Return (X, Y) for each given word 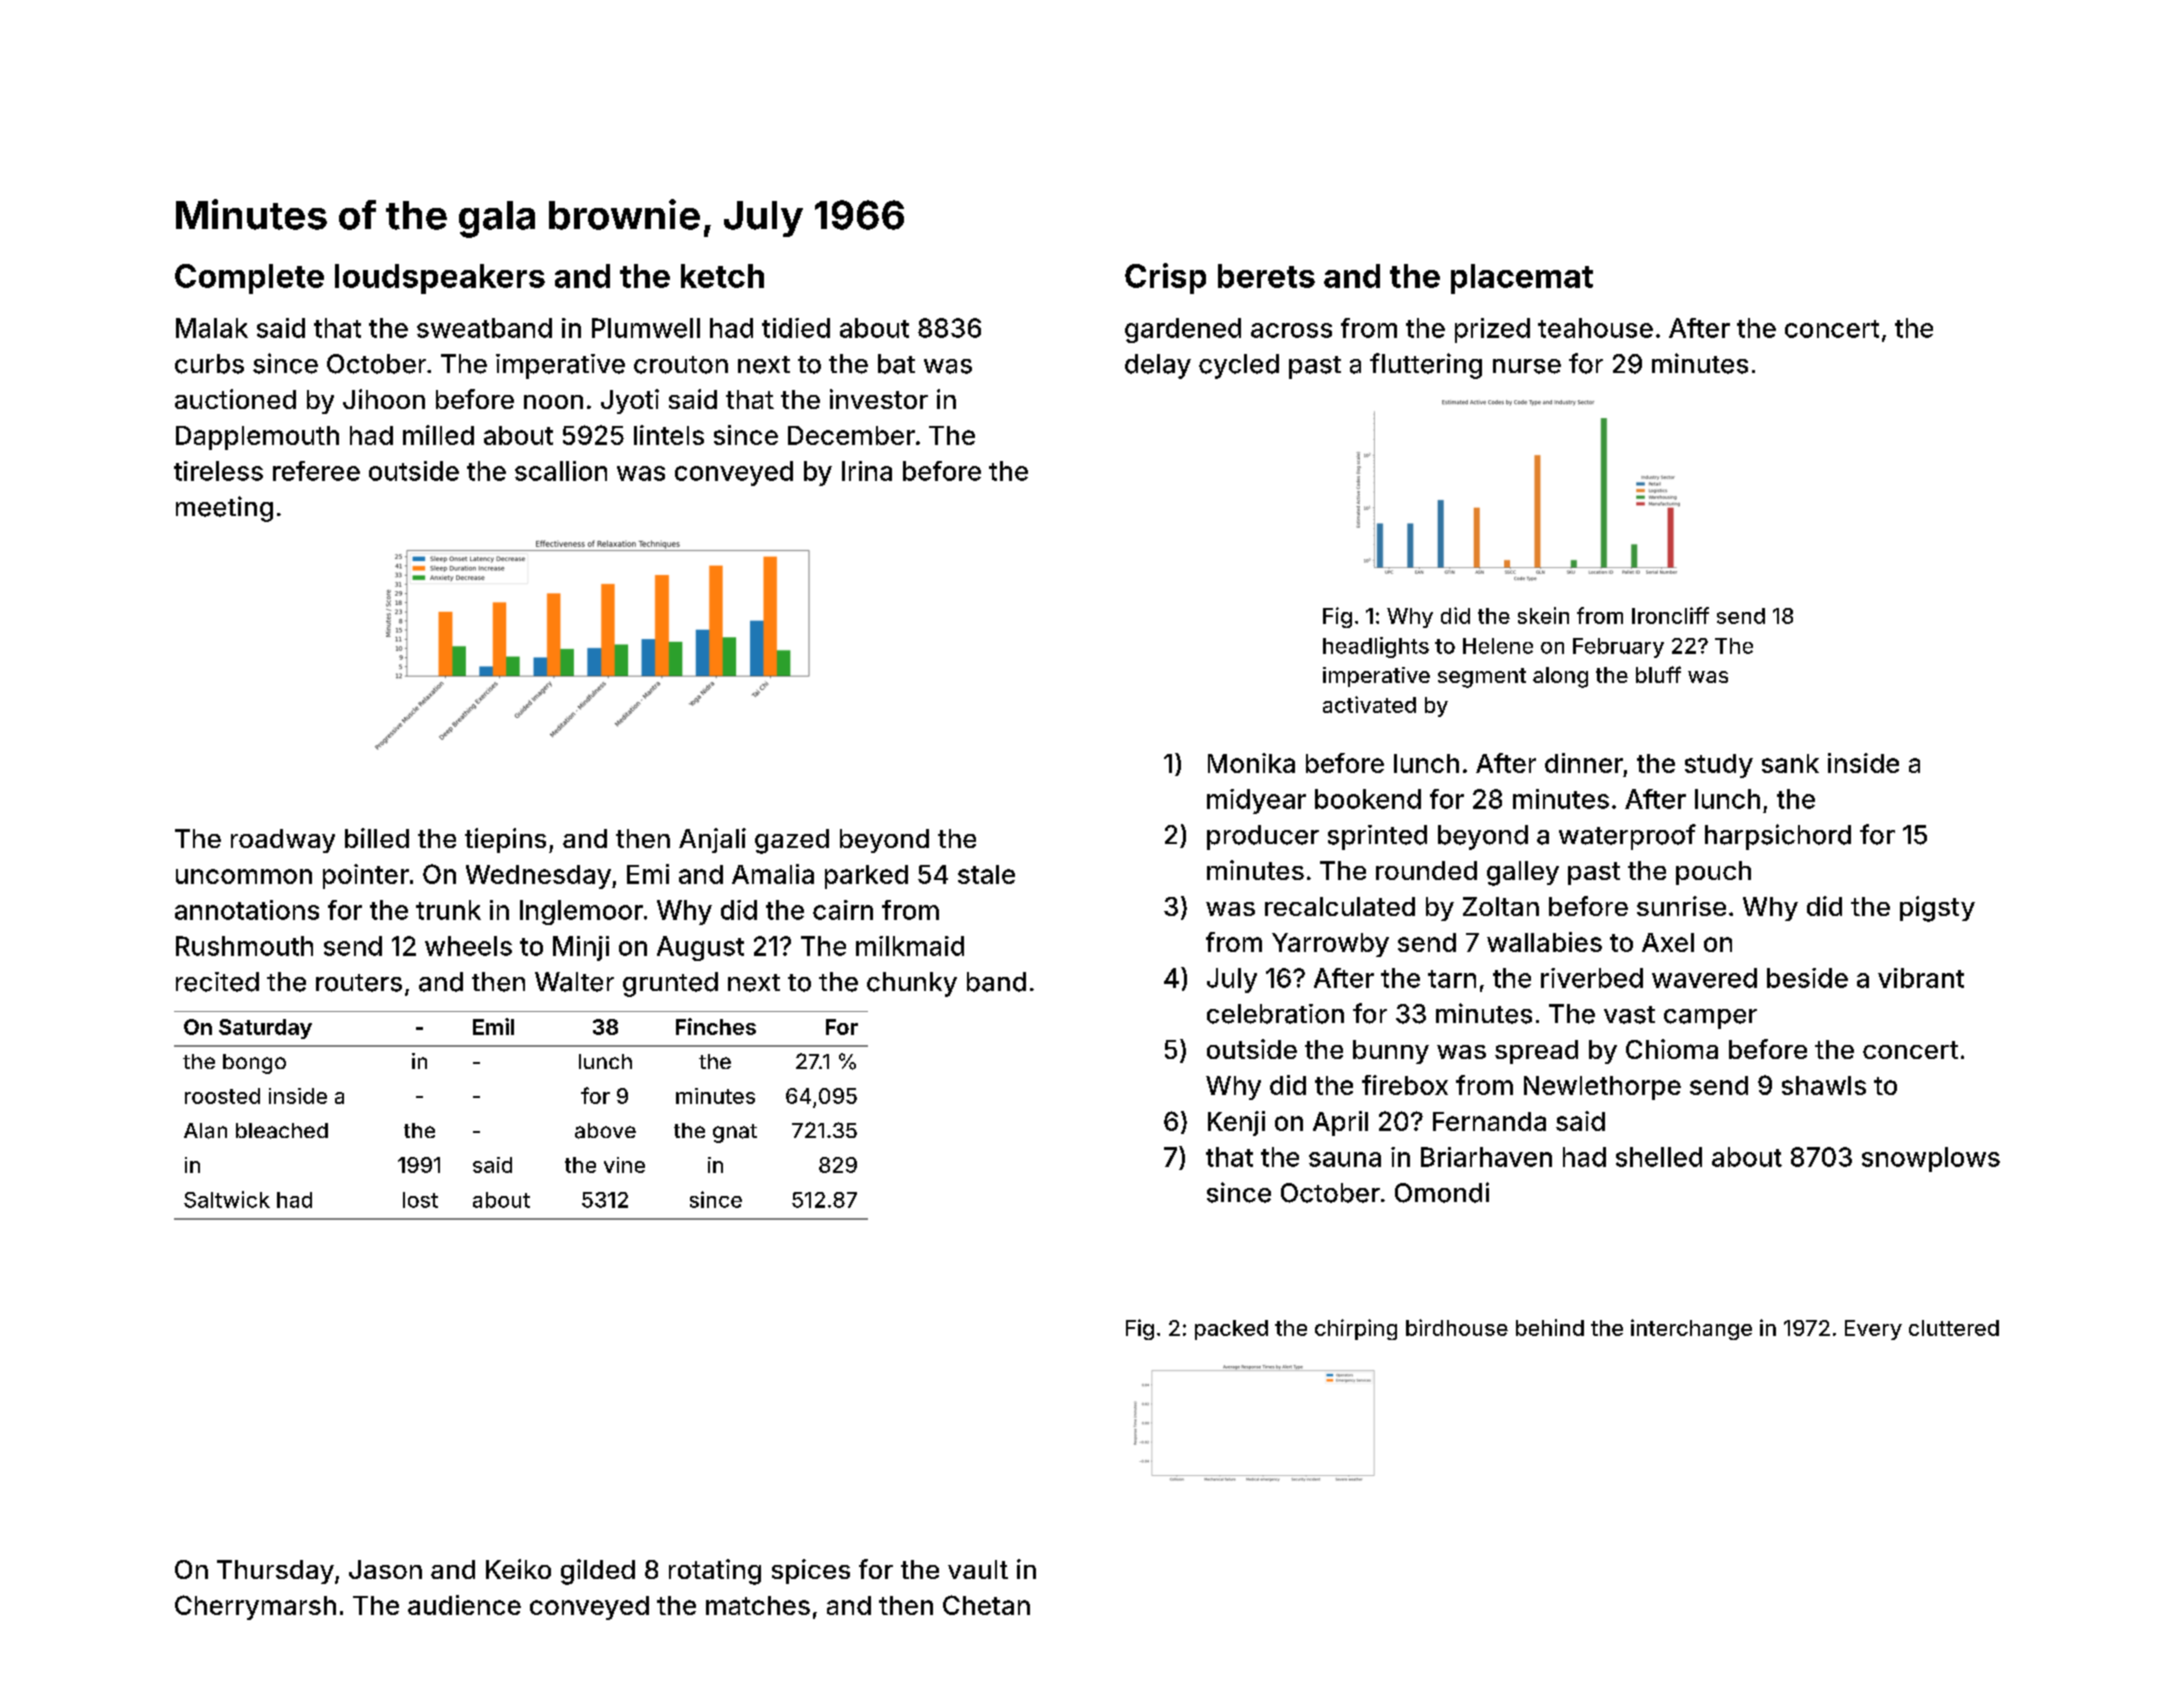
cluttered (1954, 1328)
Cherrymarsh (255, 1607)
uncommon (244, 876)
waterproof (1627, 837)
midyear (1256, 801)
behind (1550, 1327)
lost (420, 1200)
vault (978, 1569)
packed (1231, 1330)
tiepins (505, 840)
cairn (843, 910)
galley (1523, 873)
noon (553, 402)
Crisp (1165, 278)
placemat (1522, 279)
